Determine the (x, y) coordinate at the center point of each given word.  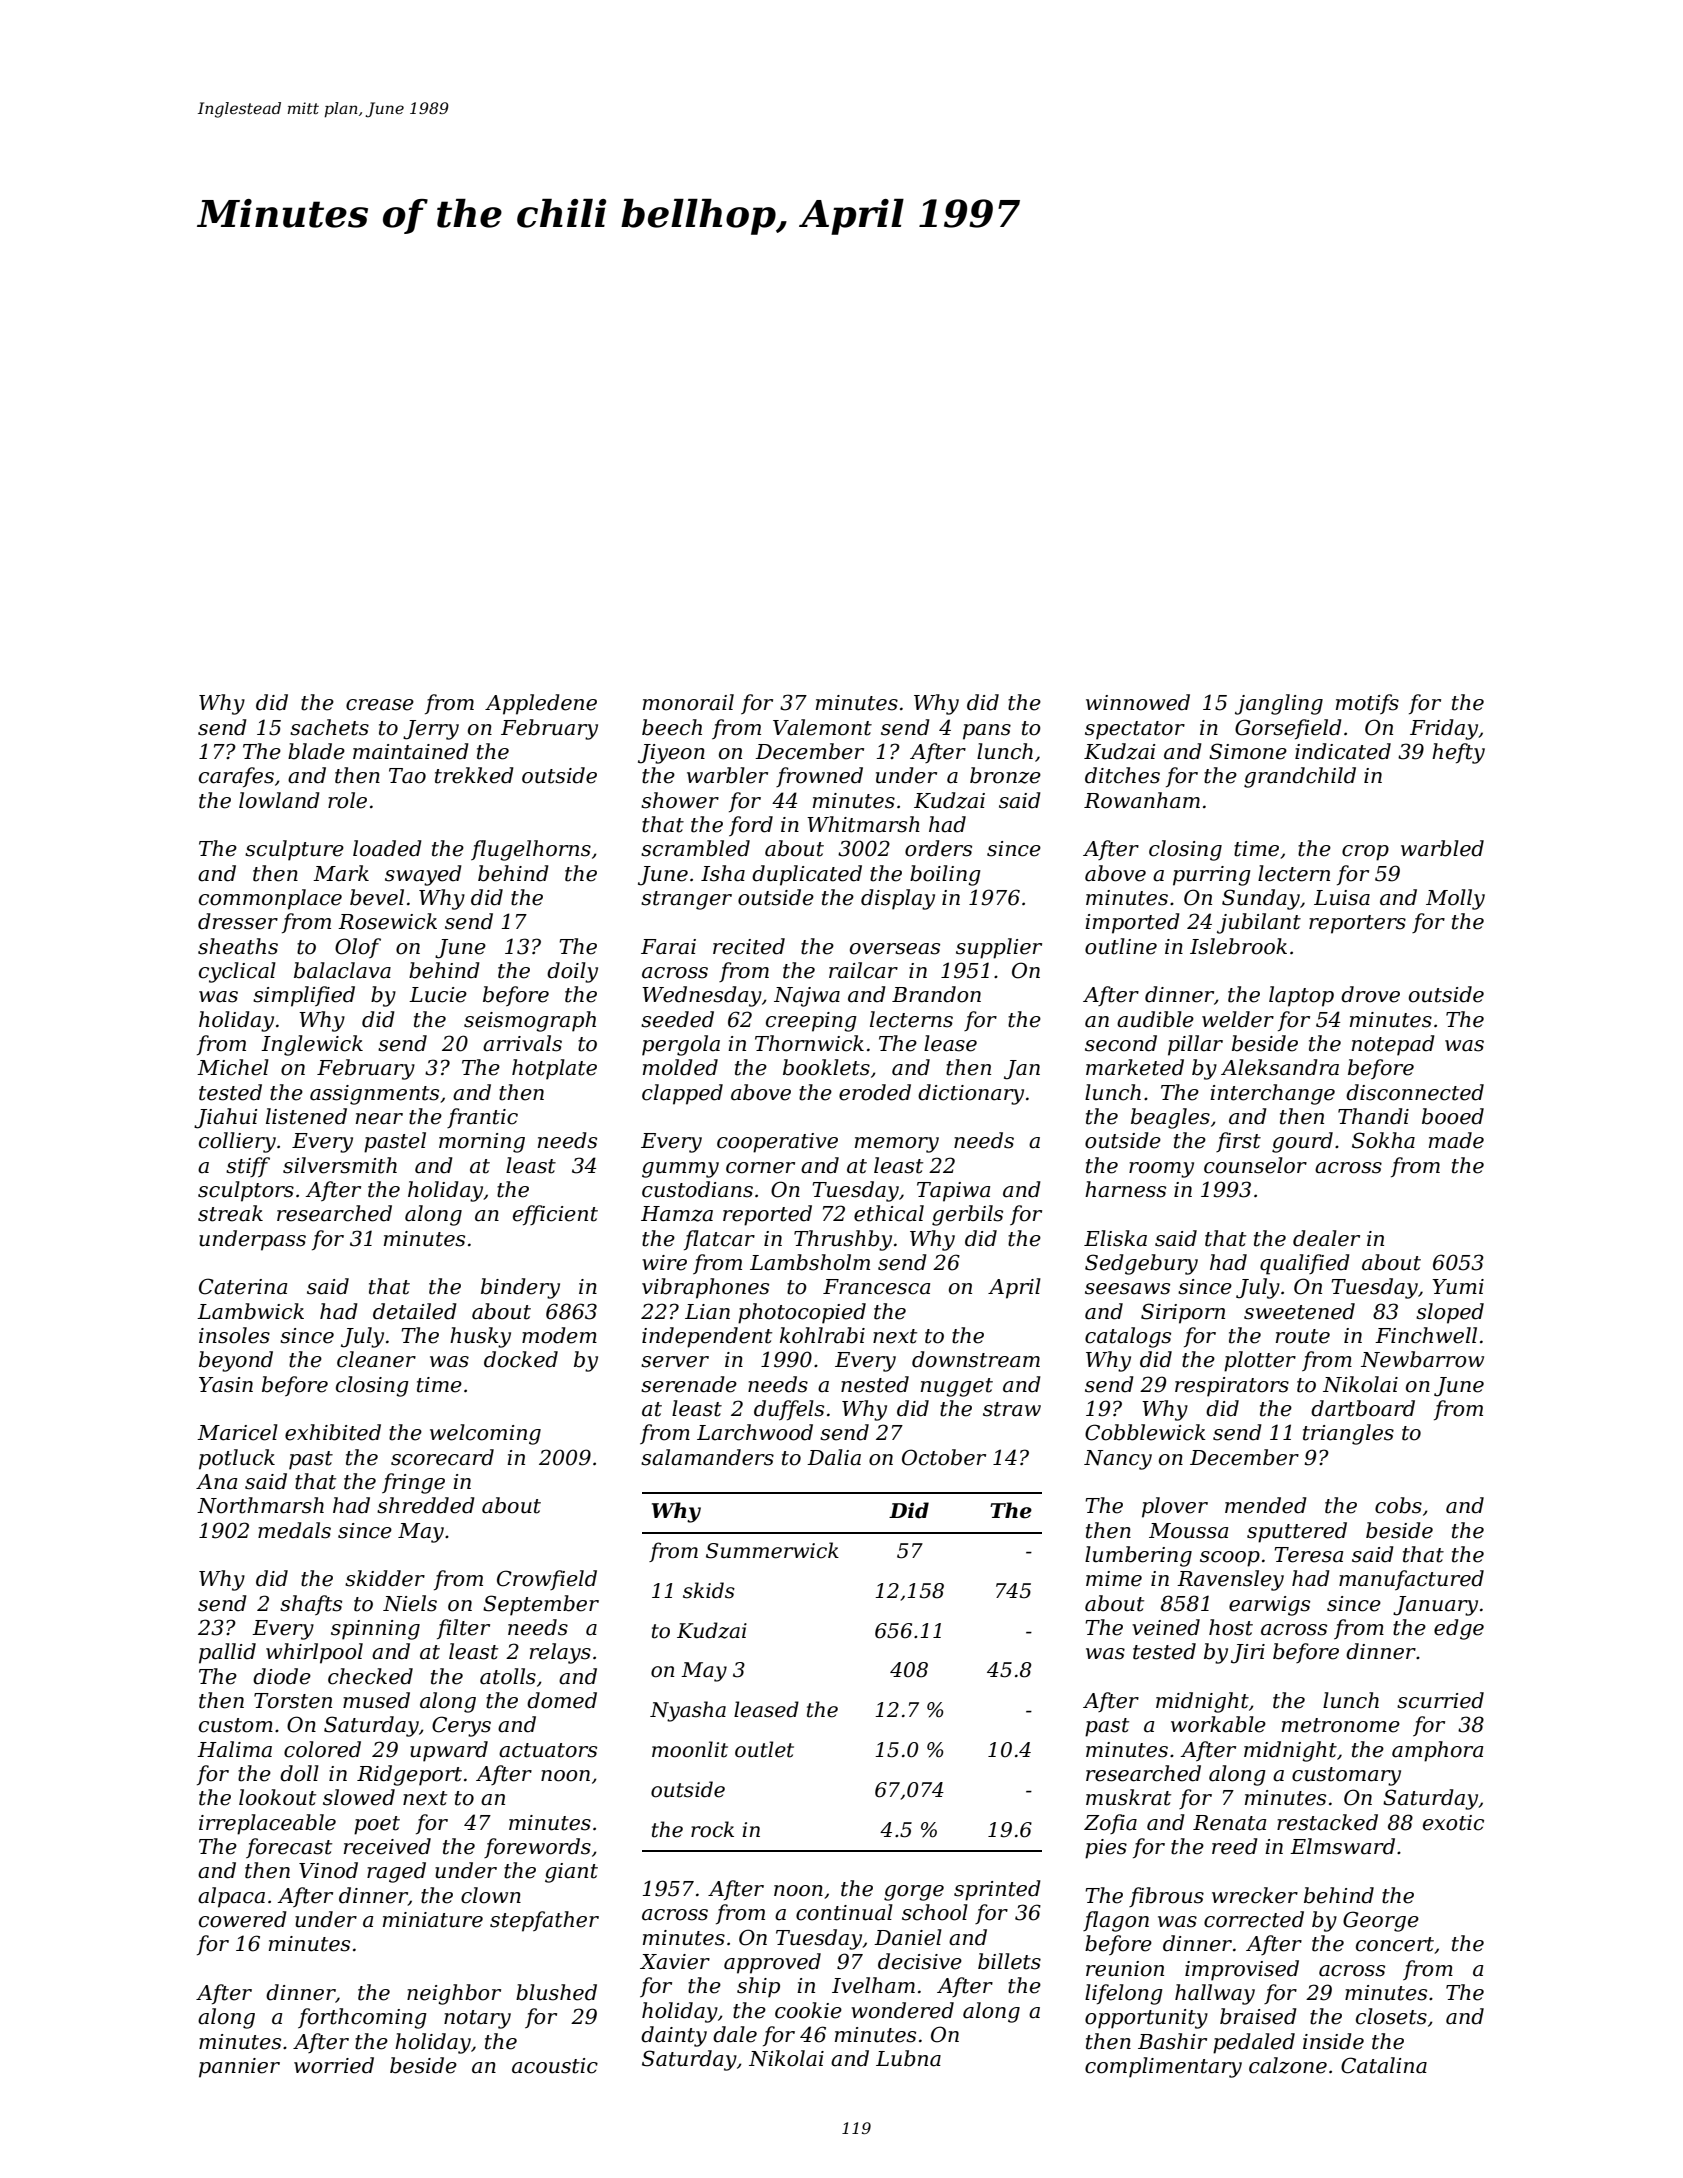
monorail (688, 702)
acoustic (555, 2066)
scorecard (442, 1457)
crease (380, 705)
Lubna (908, 2058)
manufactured (1411, 1580)
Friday (1444, 729)
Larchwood (755, 1432)
